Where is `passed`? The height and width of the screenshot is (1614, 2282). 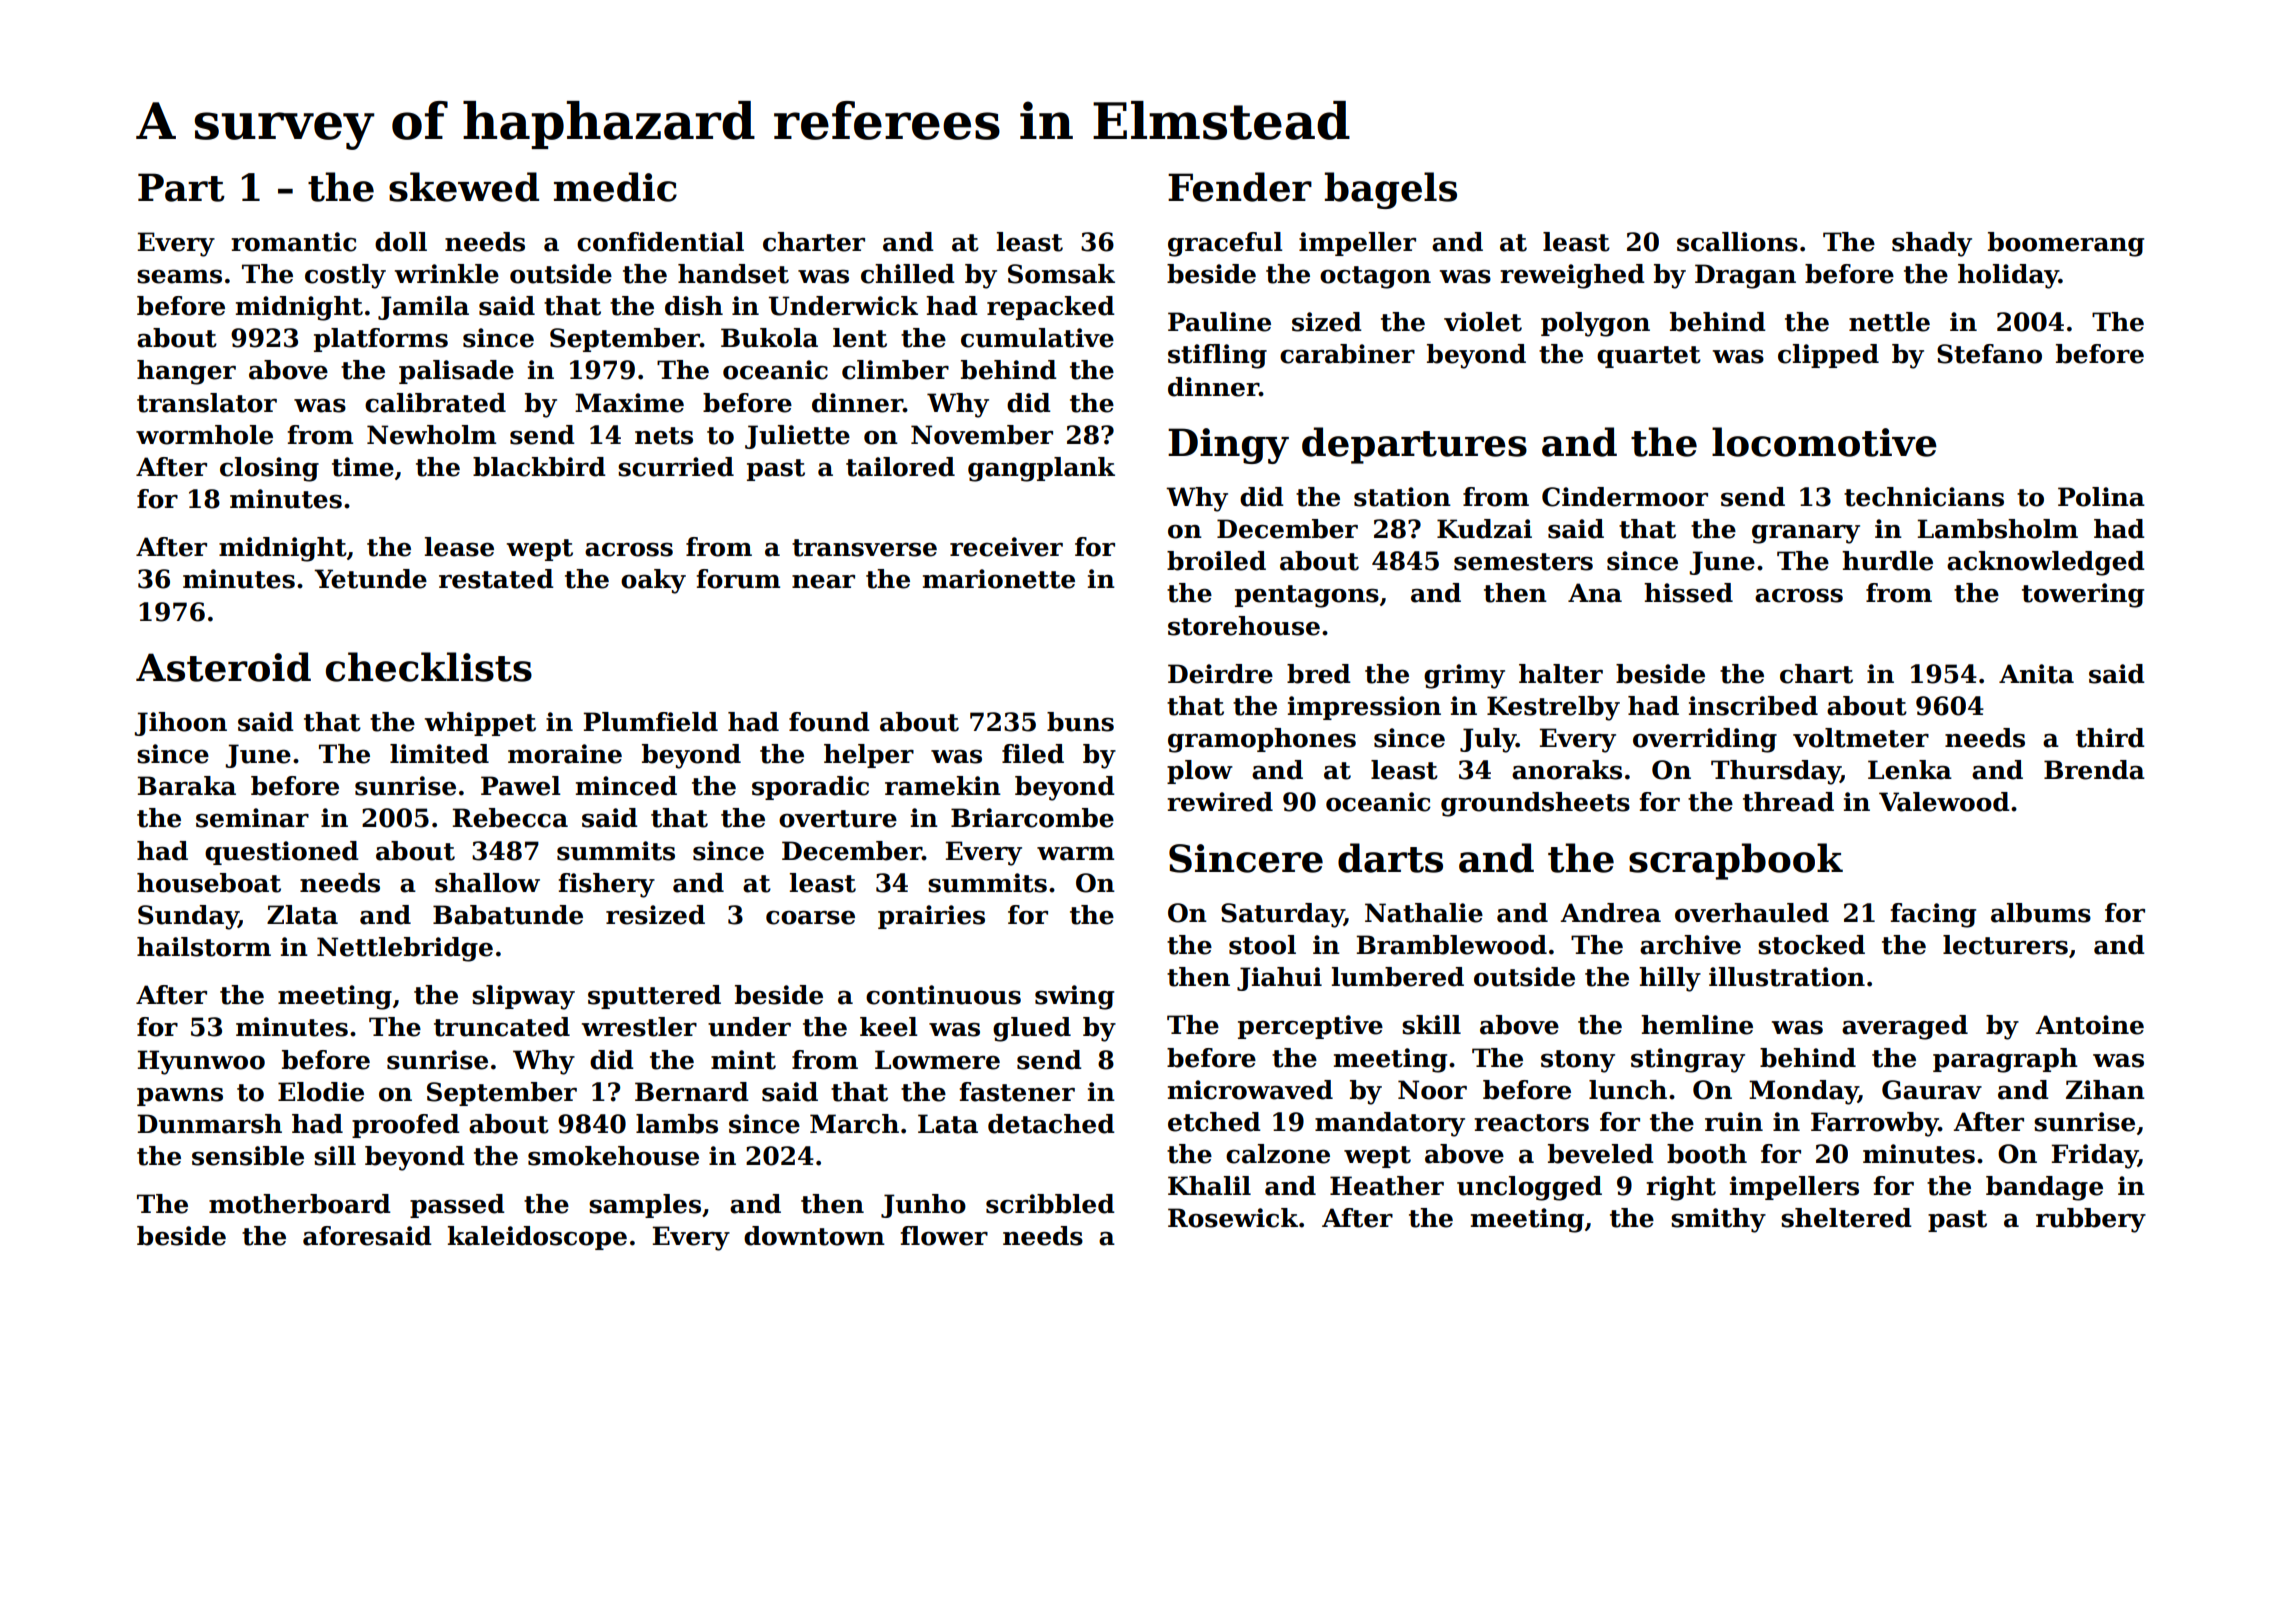
passed is located at coordinates (457, 1206).
